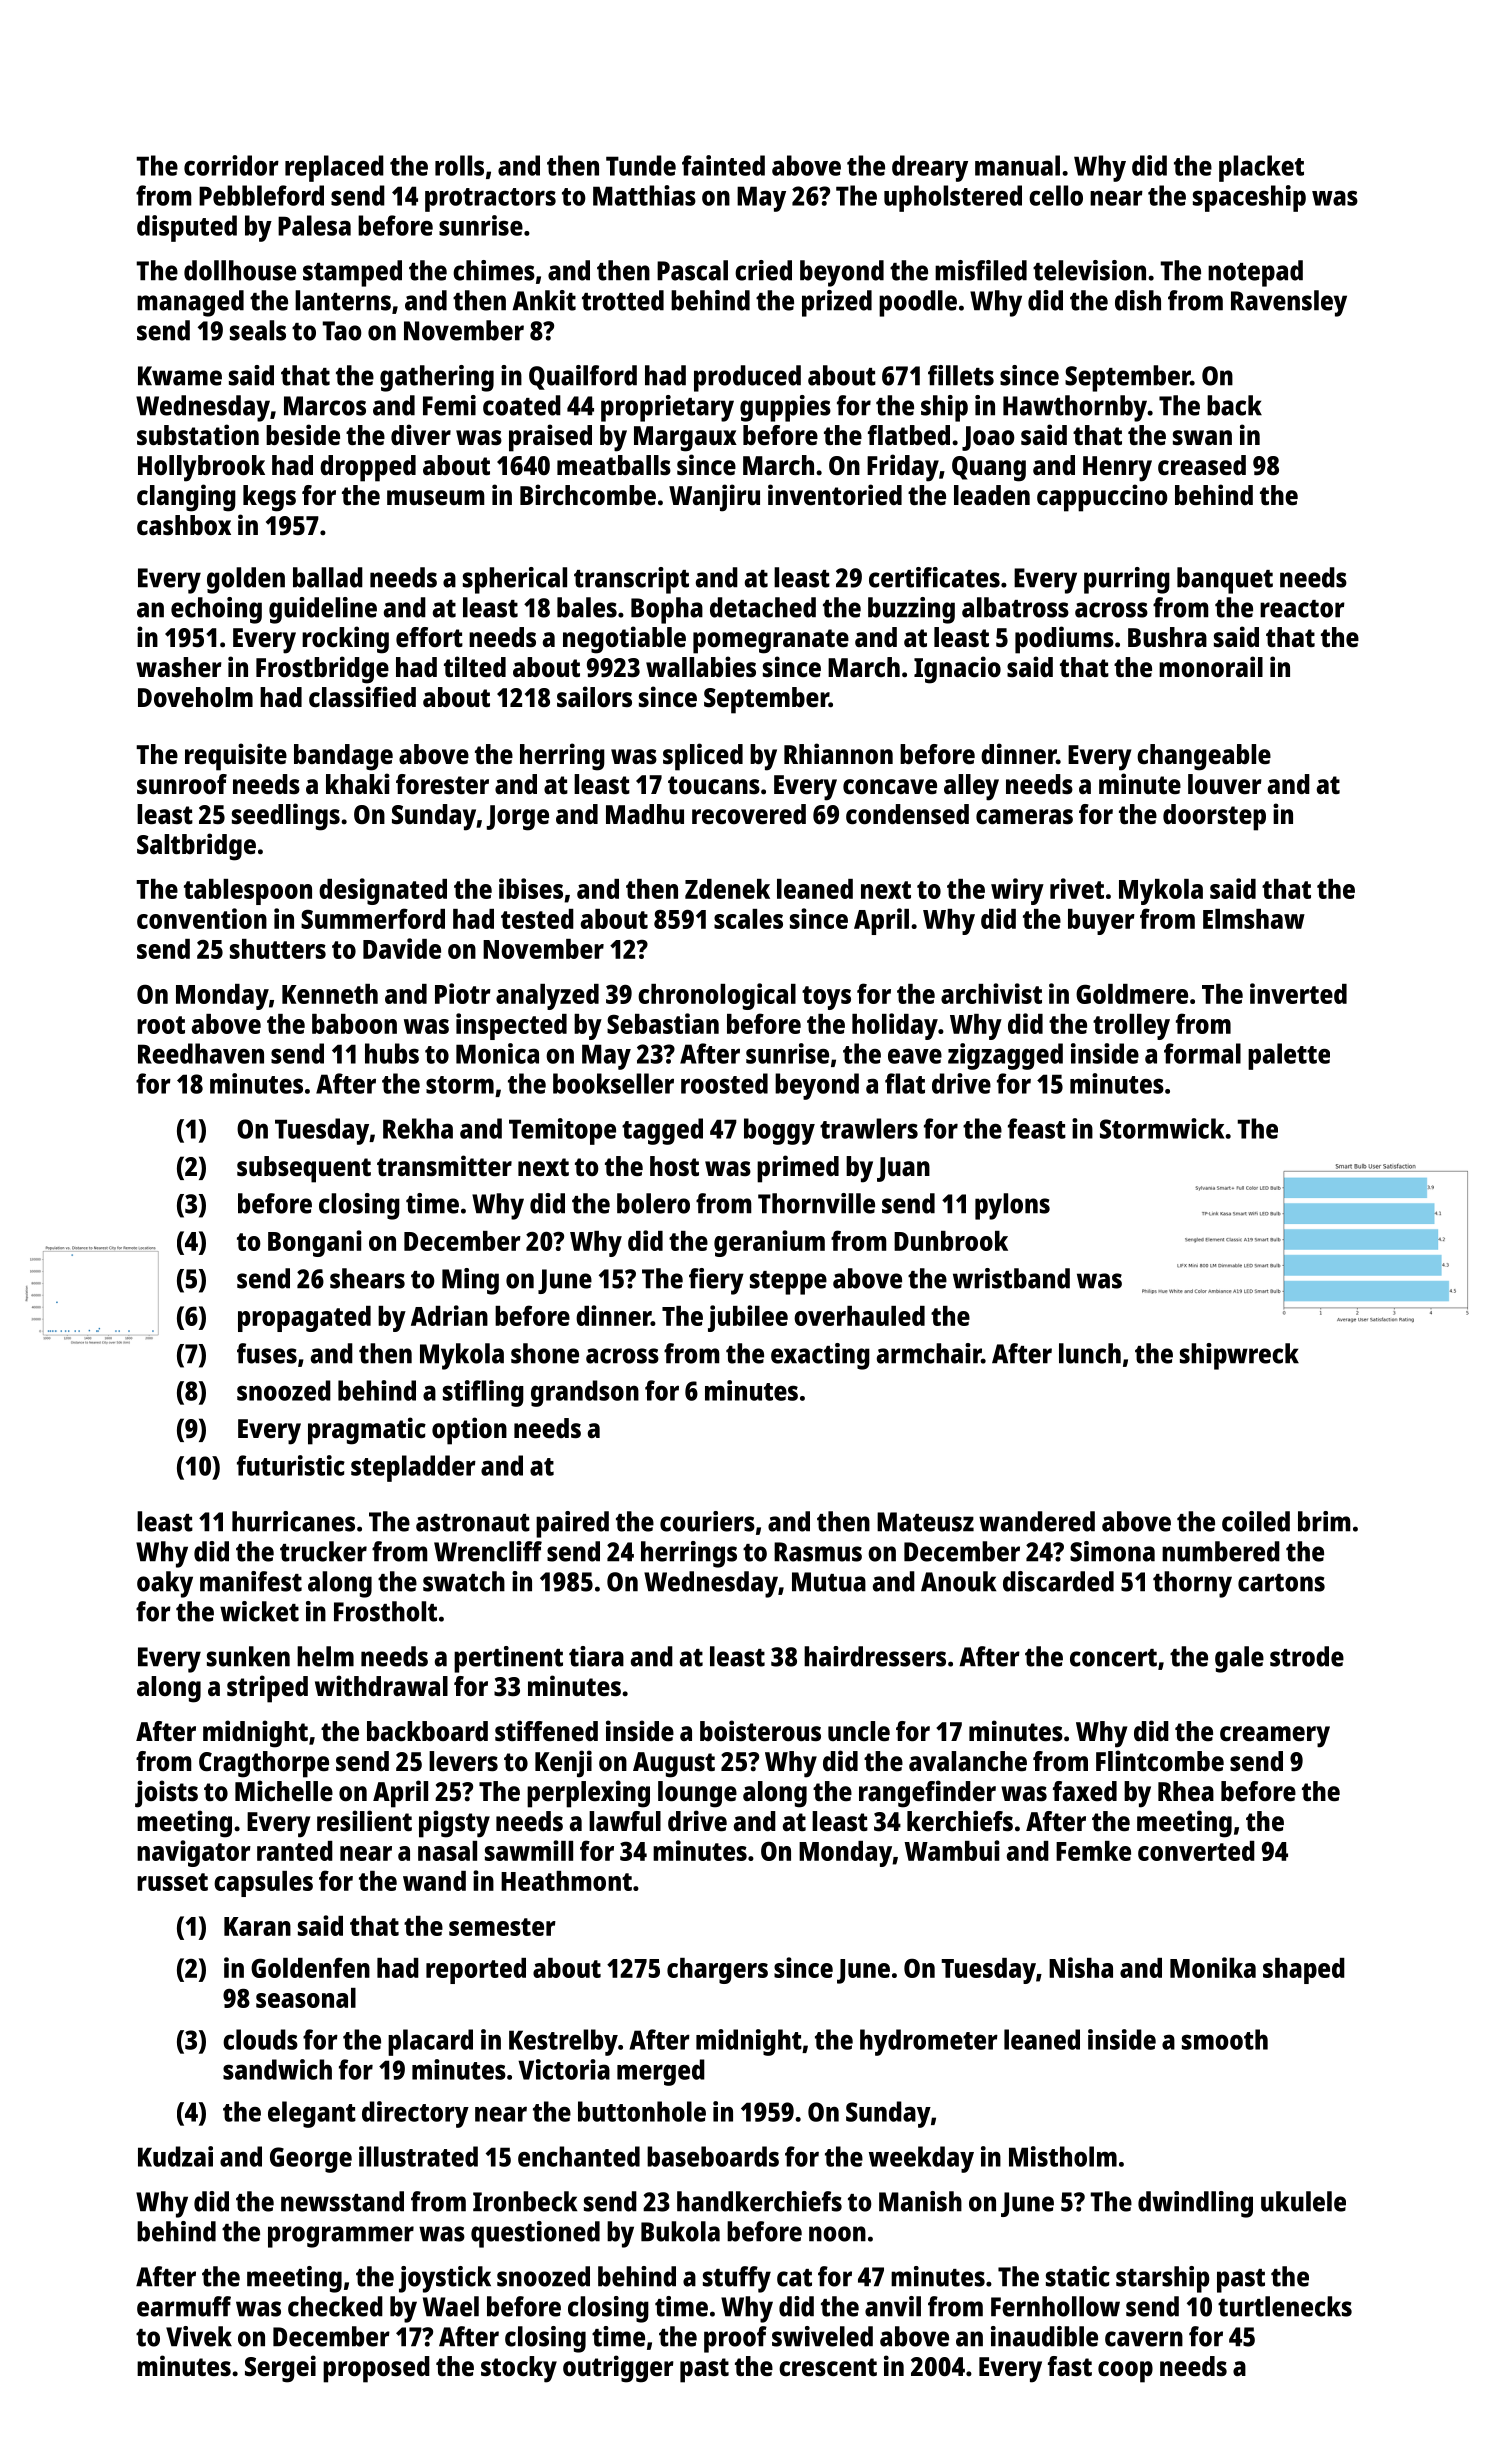  Describe the element at coordinates (1261, 168) in the screenshot. I see `placket` at that location.
